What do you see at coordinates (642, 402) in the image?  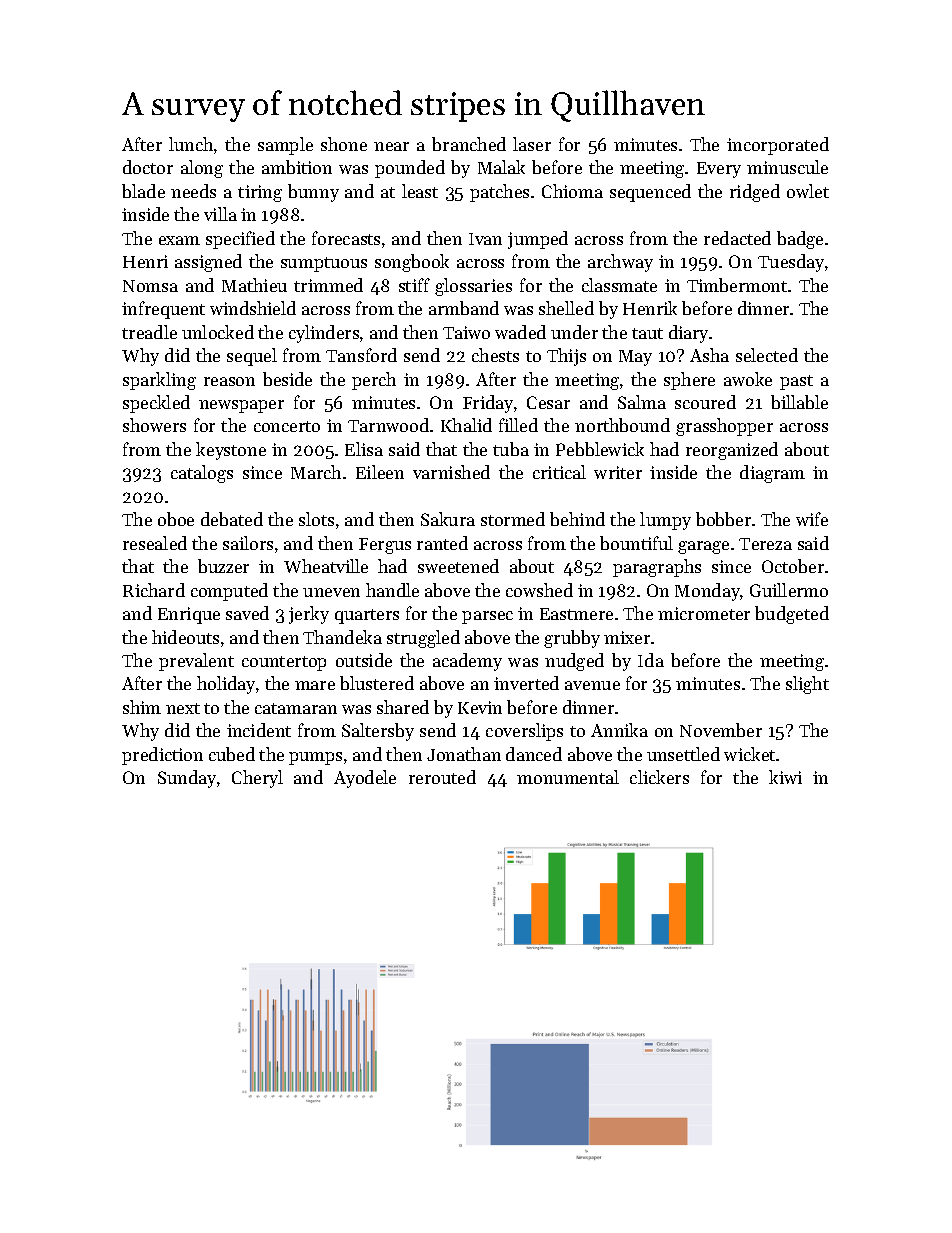 I see `Salma` at bounding box center [642, 402].
